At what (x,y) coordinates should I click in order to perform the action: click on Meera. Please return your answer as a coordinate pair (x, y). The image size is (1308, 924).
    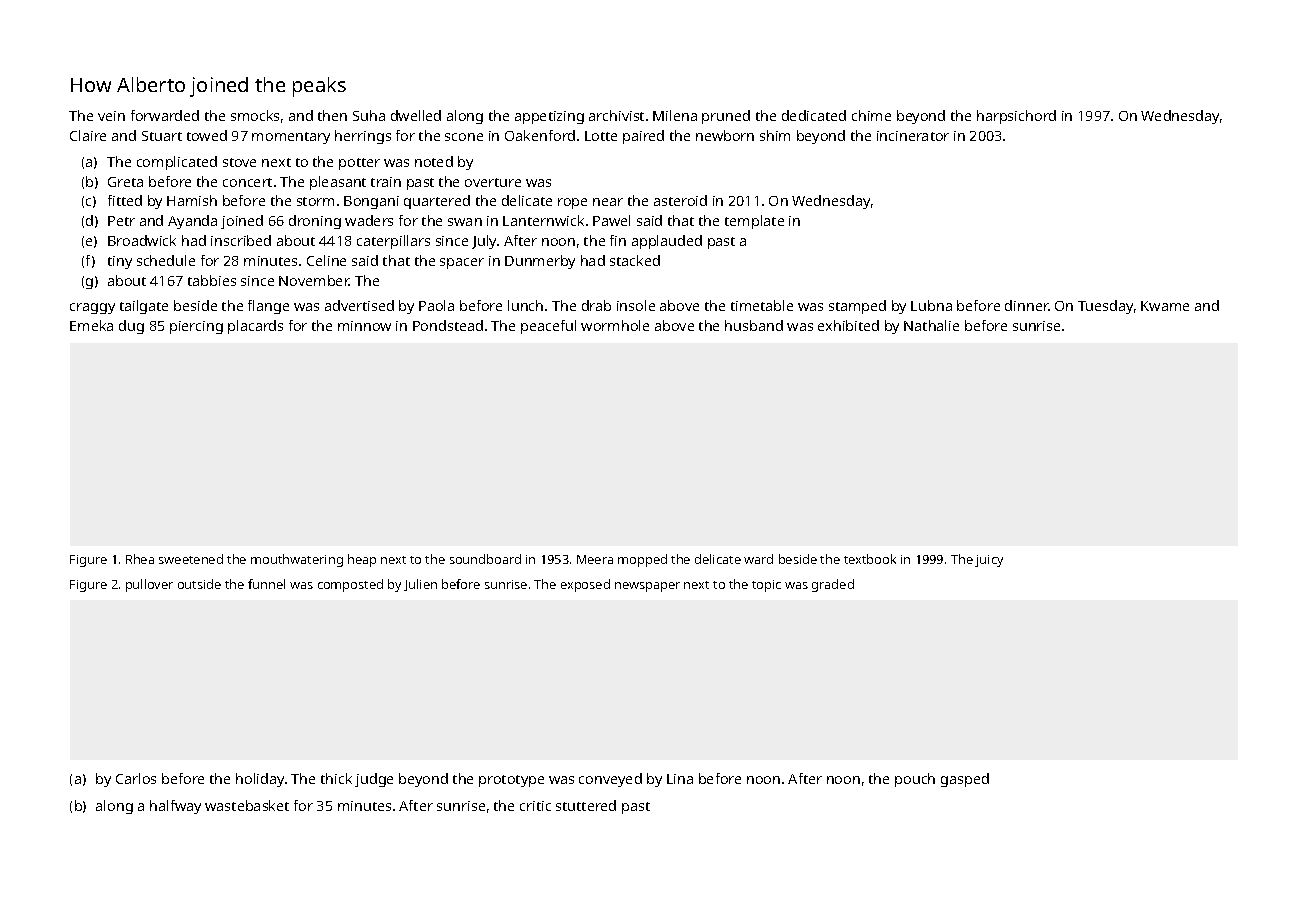
    Looking at the image, I should click on (595, 559).
